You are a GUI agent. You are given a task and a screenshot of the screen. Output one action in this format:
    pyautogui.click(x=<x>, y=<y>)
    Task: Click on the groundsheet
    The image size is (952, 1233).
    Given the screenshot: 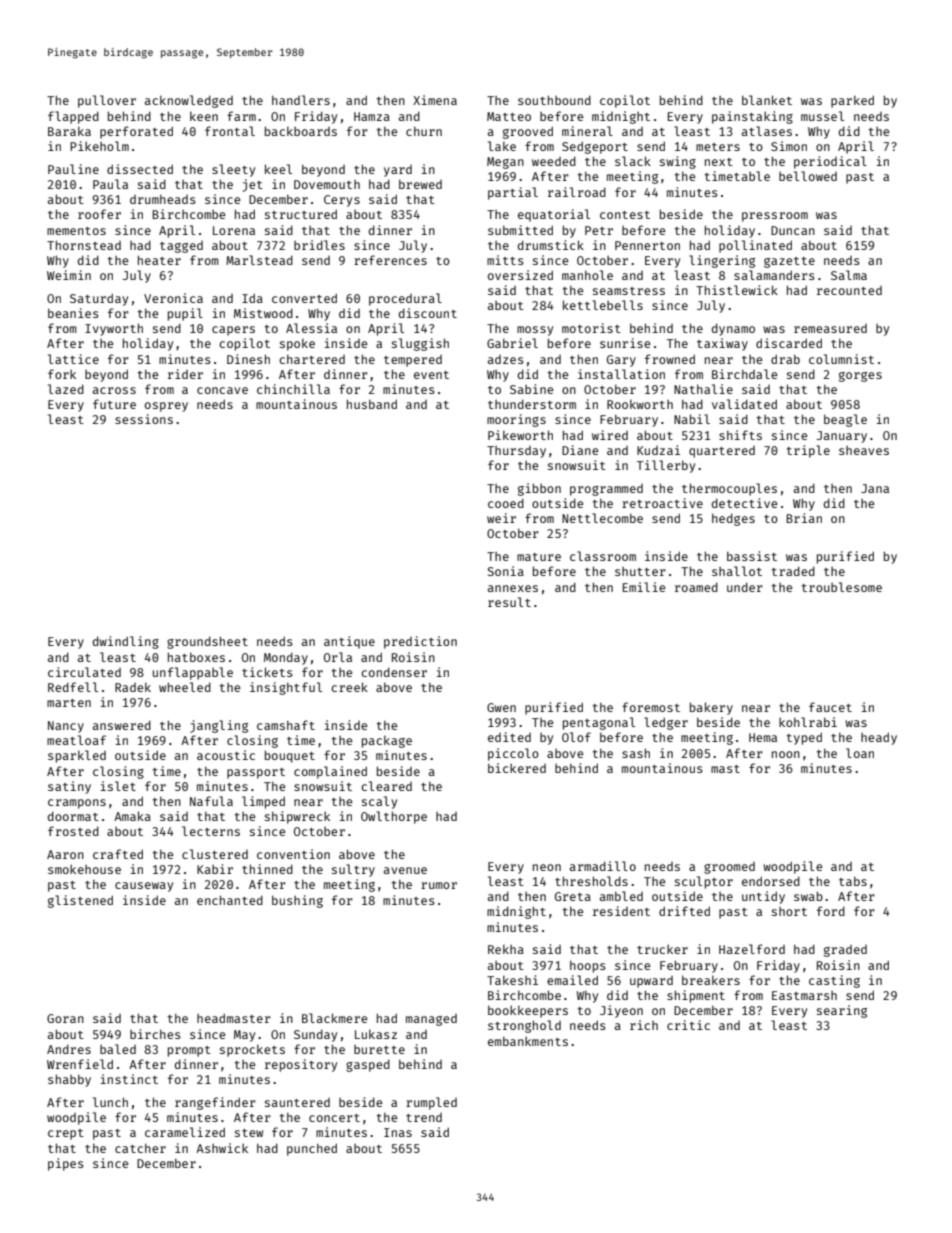 What is the action you would take?
    pyautogui.click(x=207, y=642)
